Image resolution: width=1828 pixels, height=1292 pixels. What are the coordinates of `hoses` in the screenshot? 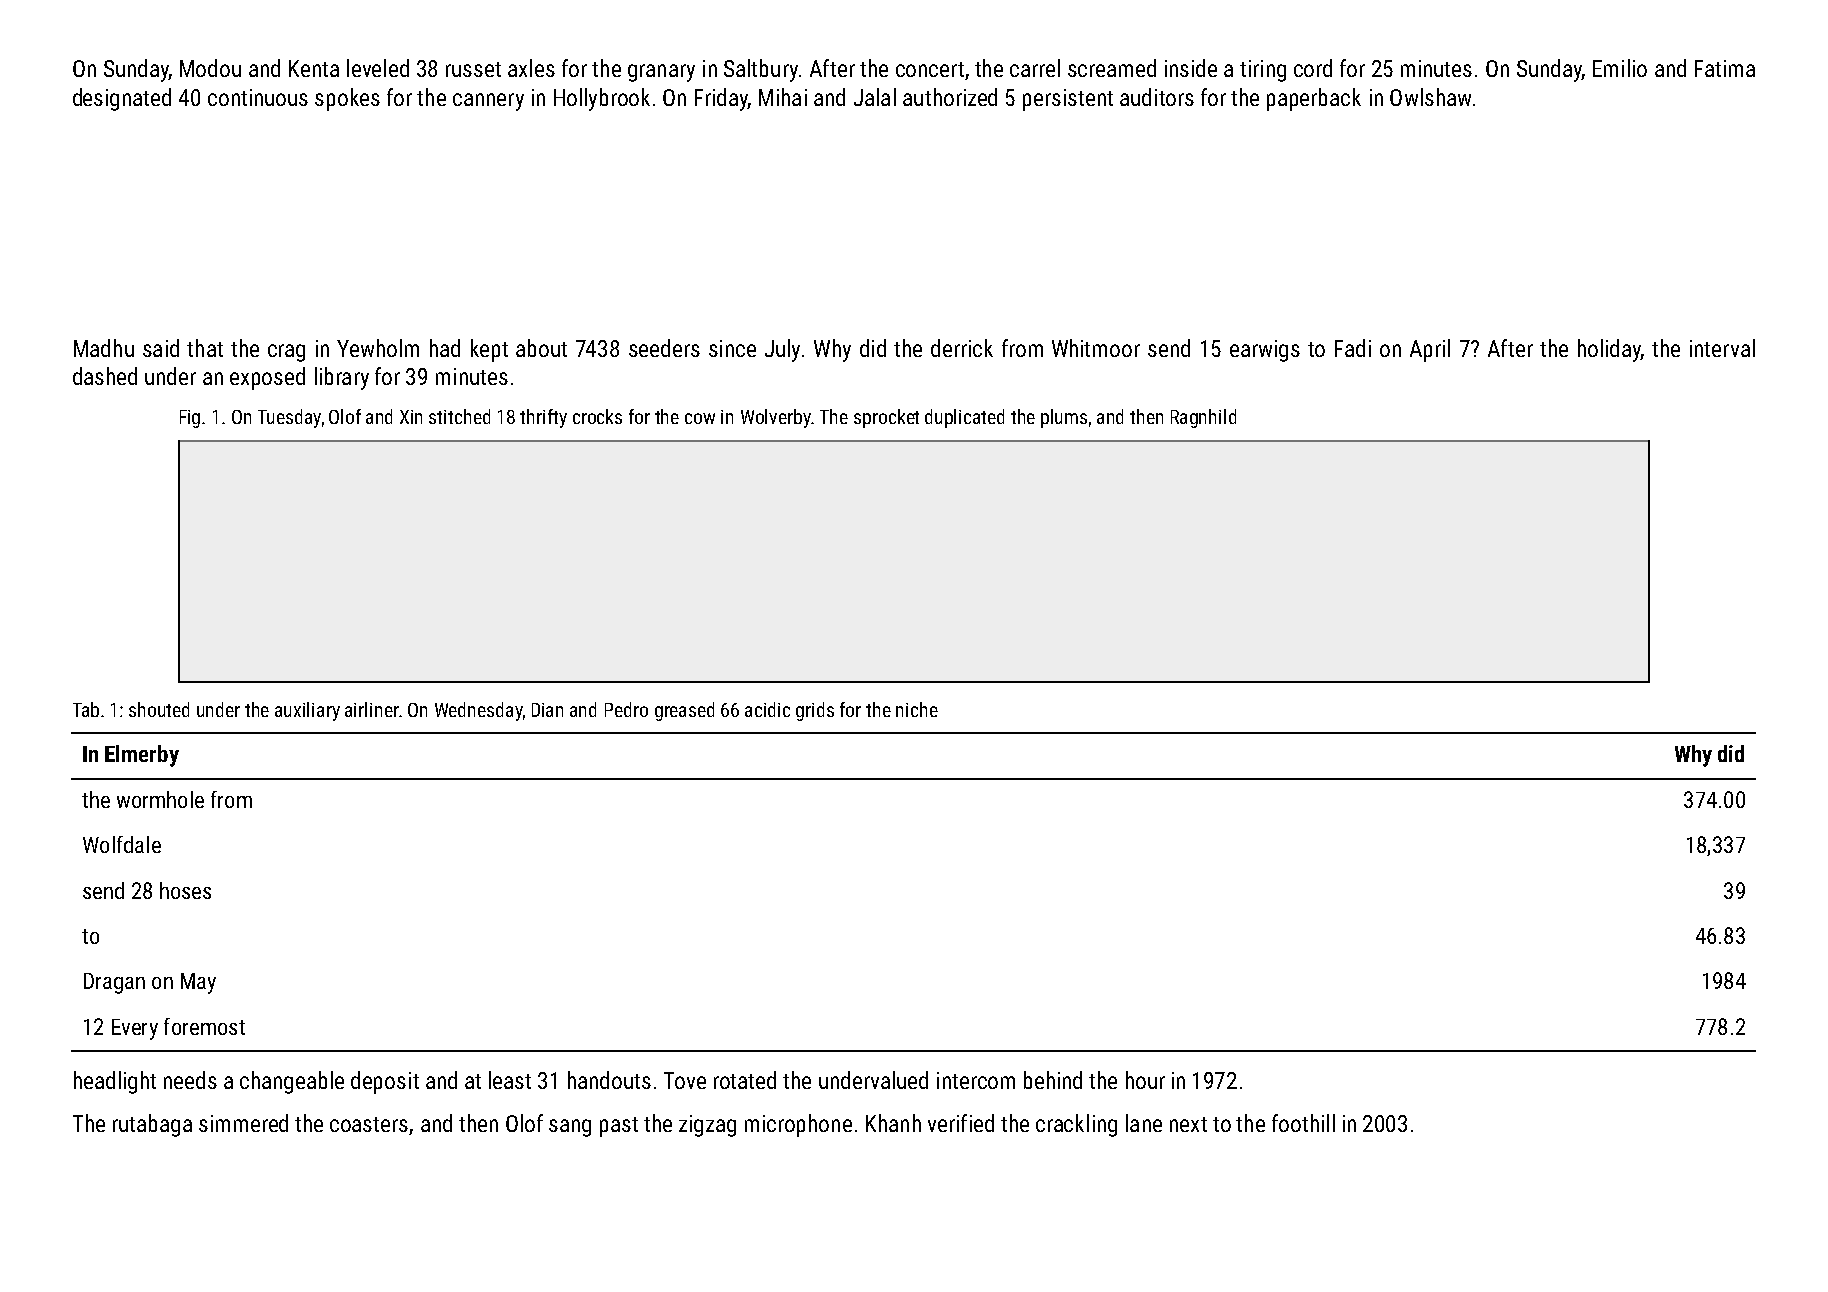 It's located at (185, 890).
